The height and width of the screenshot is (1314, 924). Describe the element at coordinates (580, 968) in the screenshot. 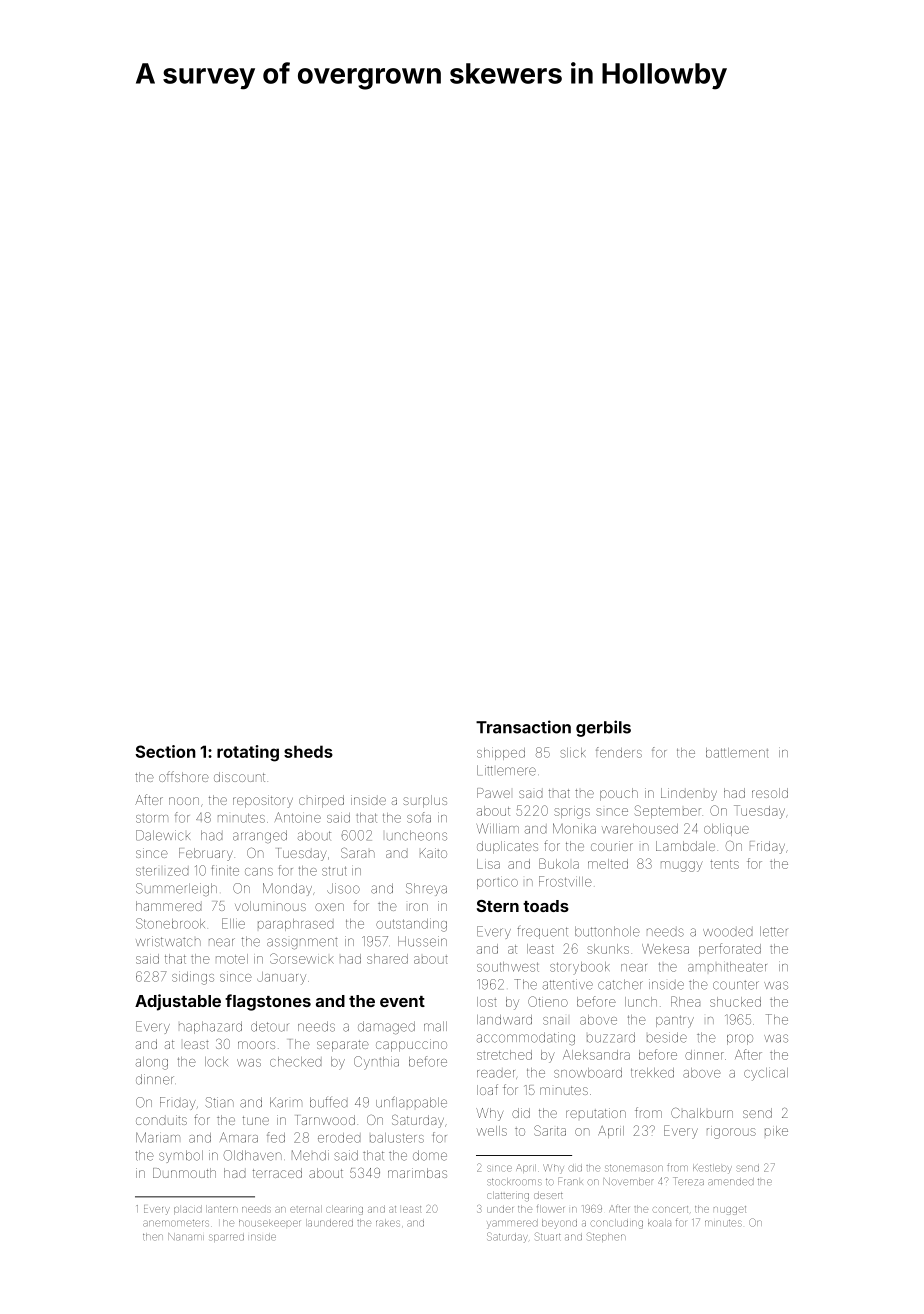

I see `storybook` at that location.
